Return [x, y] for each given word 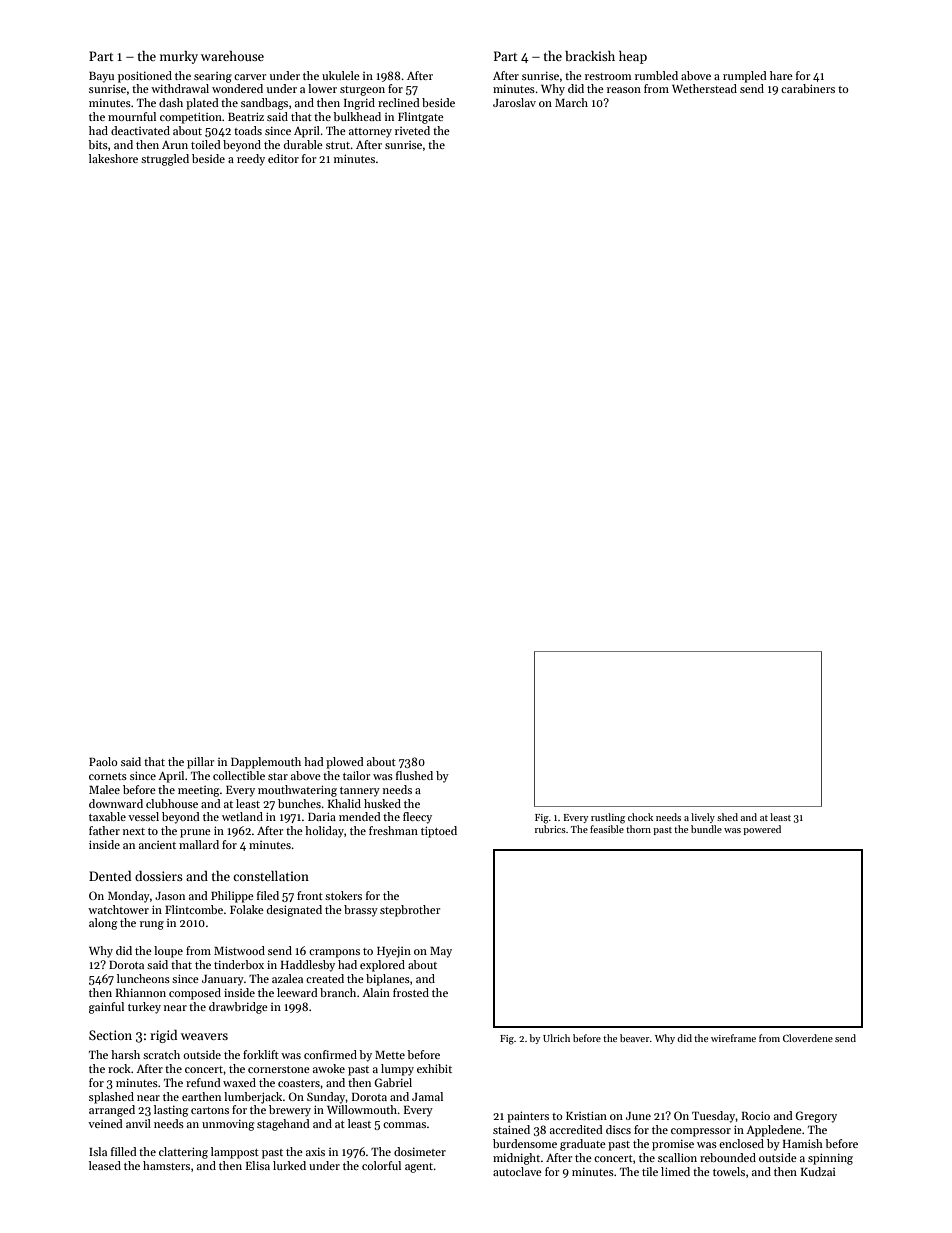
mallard [199, 844]
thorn [638, 829]
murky [179, 57]
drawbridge [238, 1008]
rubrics [550, 829]
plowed [345, 763]
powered [762, 830]
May [441, 952]
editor [283, 158]
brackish [590, 56]
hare [781, 75]
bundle [706, 829]
